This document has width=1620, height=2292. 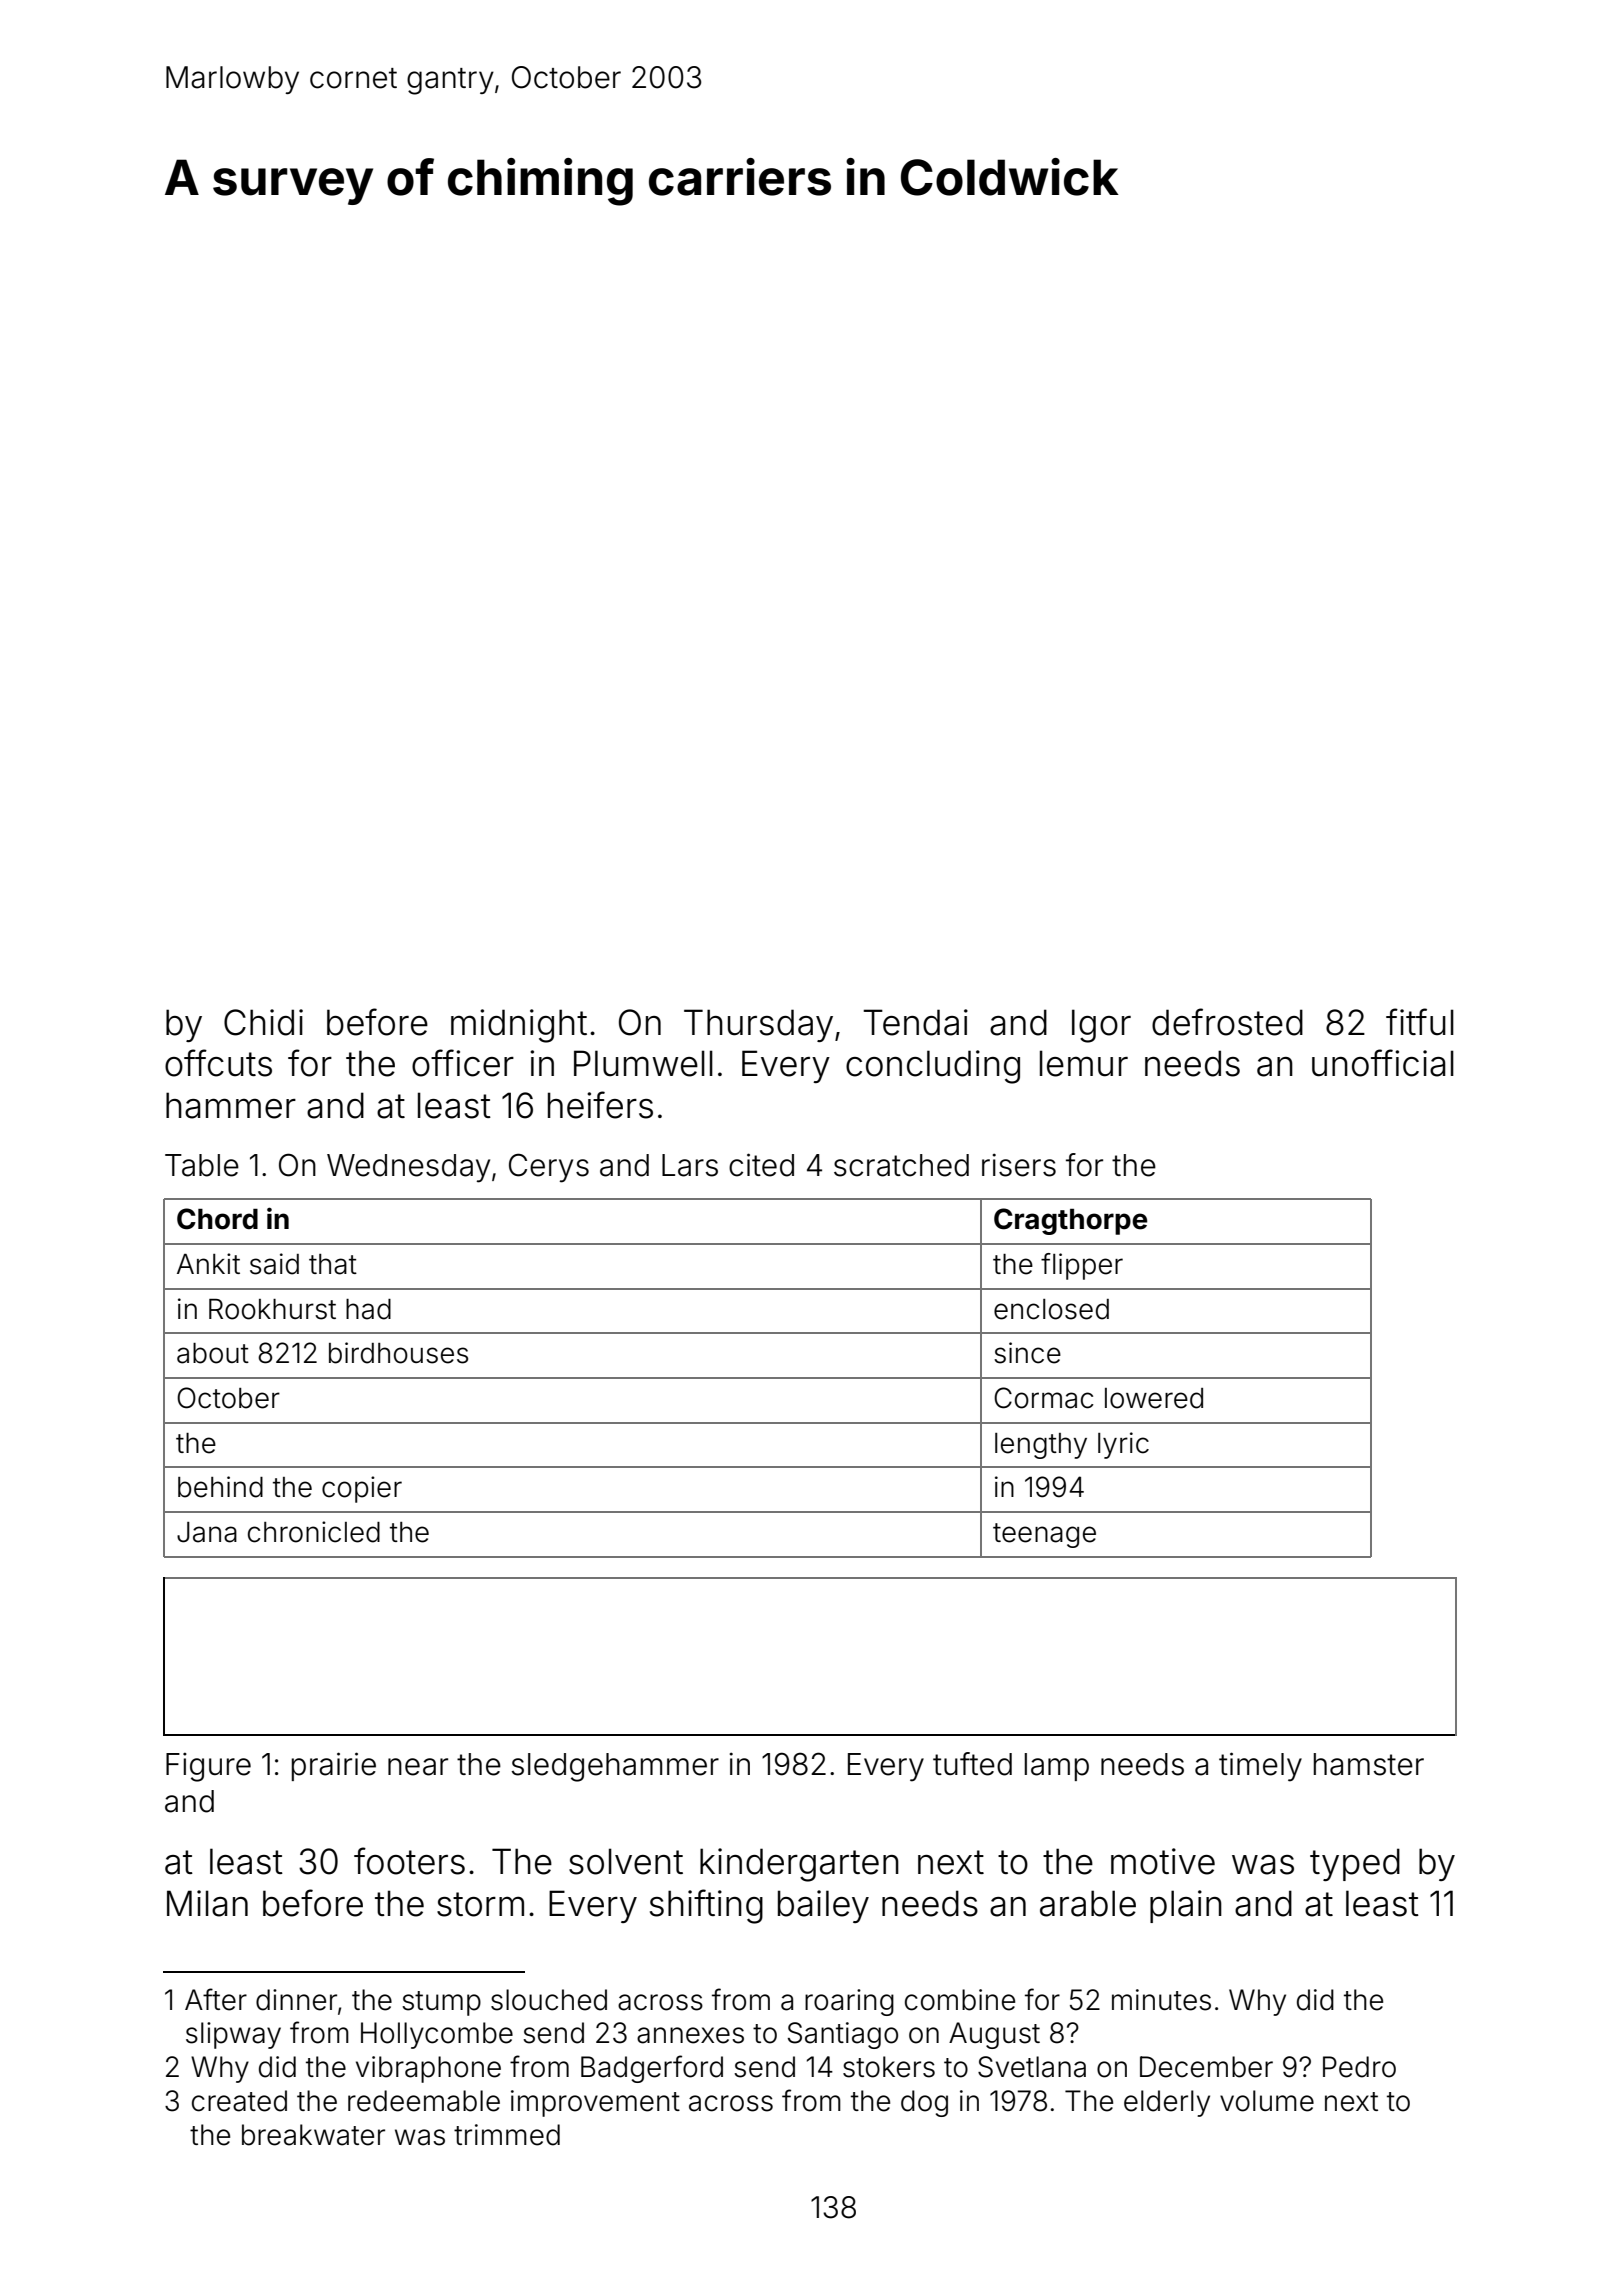 I want to click on lengthy, so click(x=1041, y=1446).
